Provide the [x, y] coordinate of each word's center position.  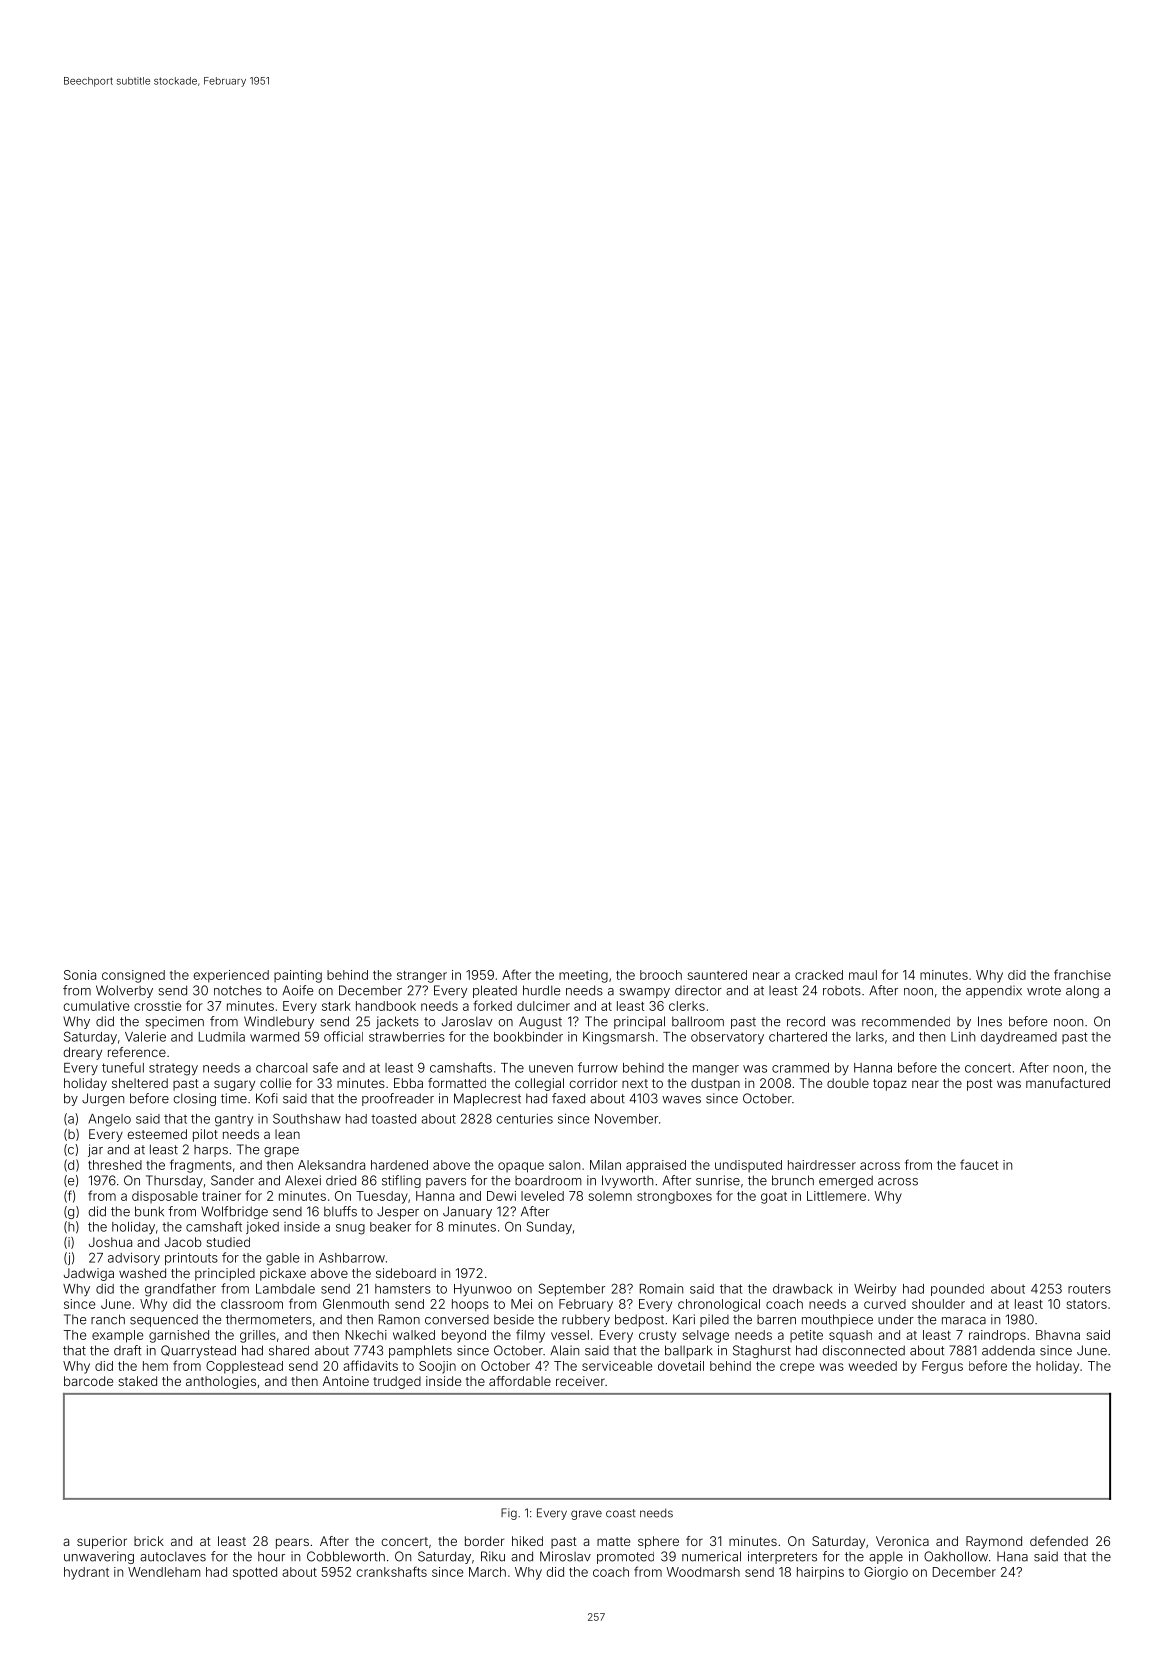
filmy [530, 1336]
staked [137, 1381]
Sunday [549, 1227]
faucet [979, 1164]
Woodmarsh [703, 1572]
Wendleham [164, 1572]
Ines [990, 1021]
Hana [1012, 1556]
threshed [115, 1165]
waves [681, 1100]
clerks [687, 1006]
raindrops [997, 1336]
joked [262, 1228]
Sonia [80, 975]
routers [1089, 1289]
